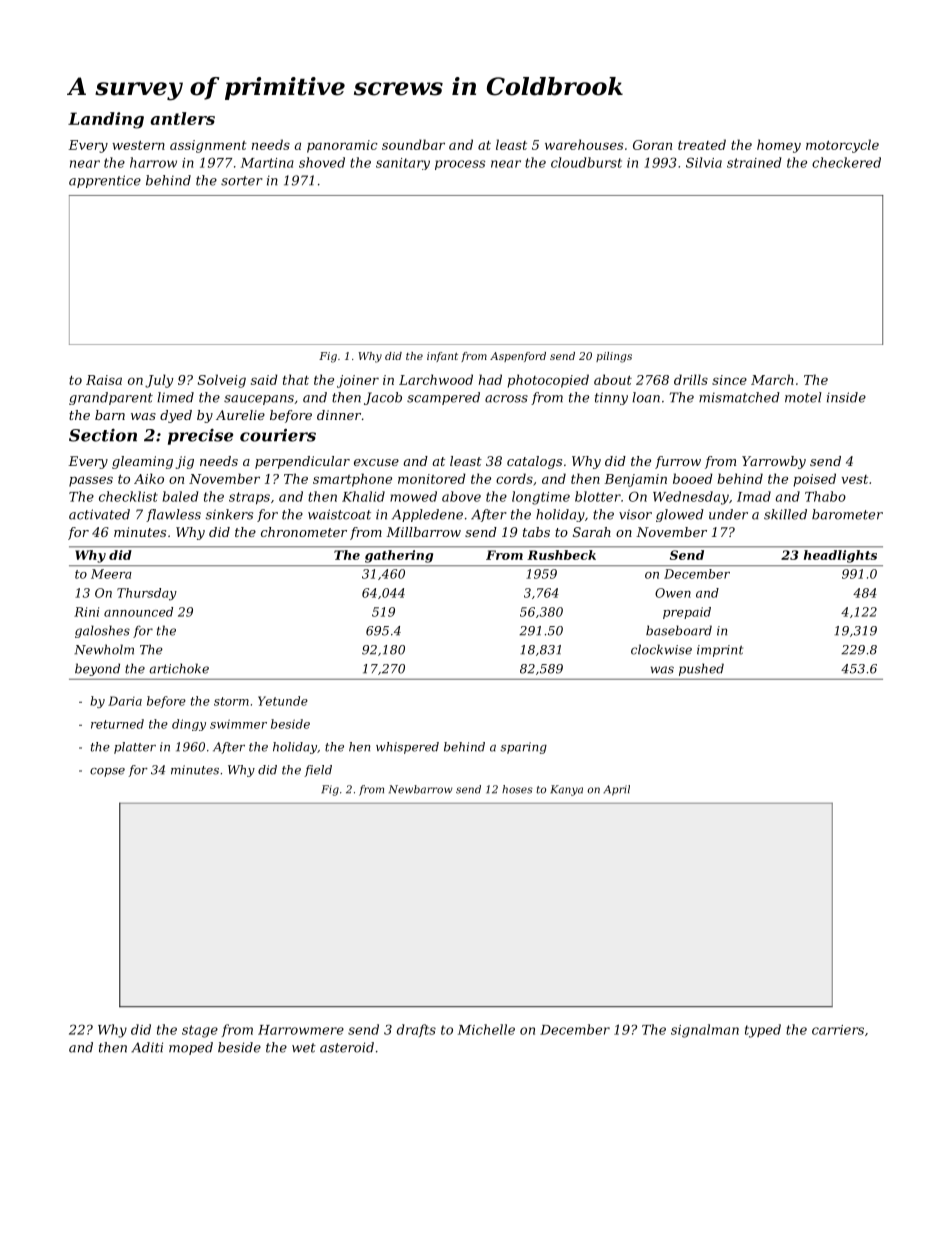 This screenshot has height=1233, width=952. I want to click on Aditi, so click(147, 1047).
